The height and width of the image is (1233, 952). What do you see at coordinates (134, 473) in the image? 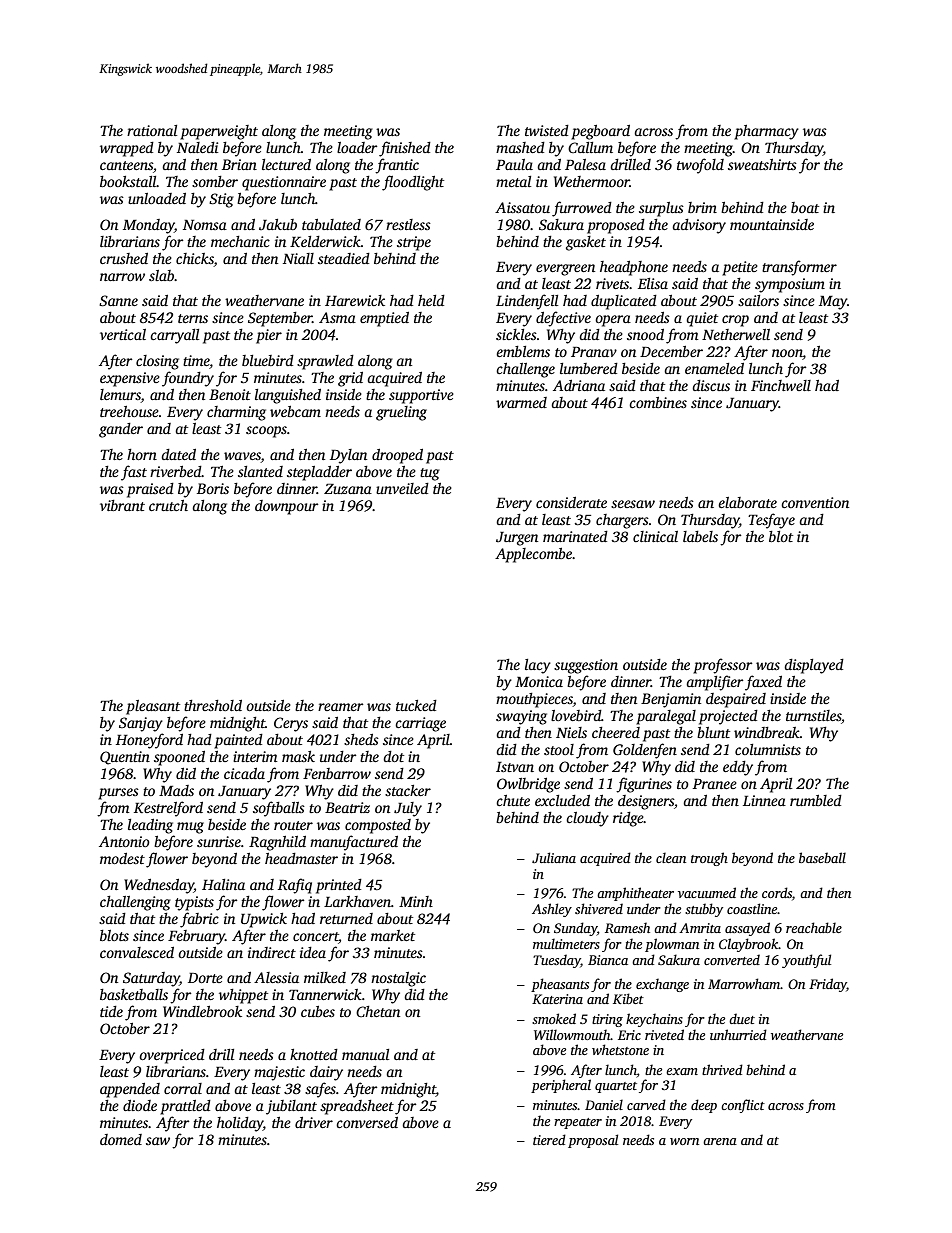
I see `fast` at bounding box center [134, 473].
